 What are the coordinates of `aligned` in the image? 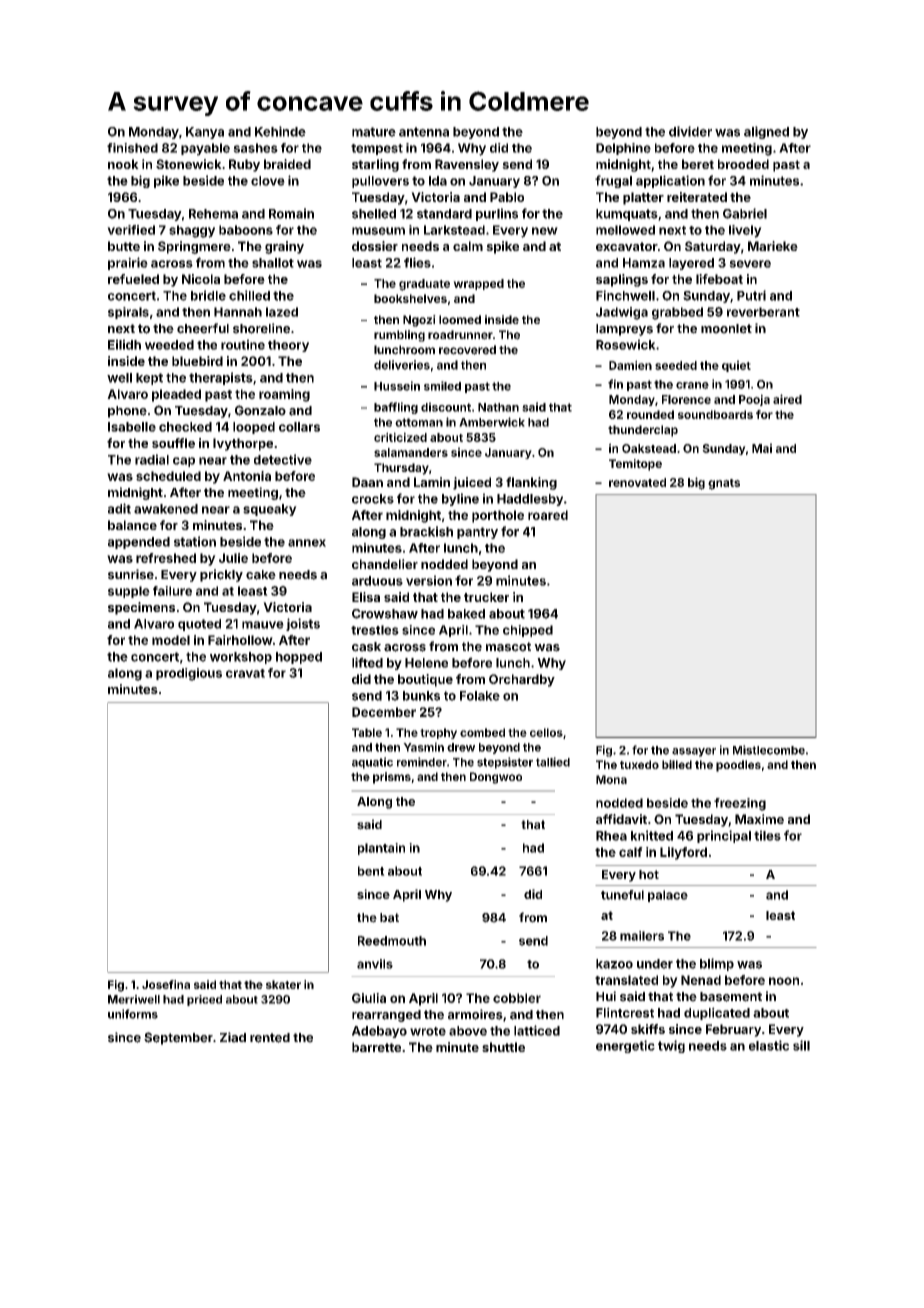 It's located at (766, 132).
